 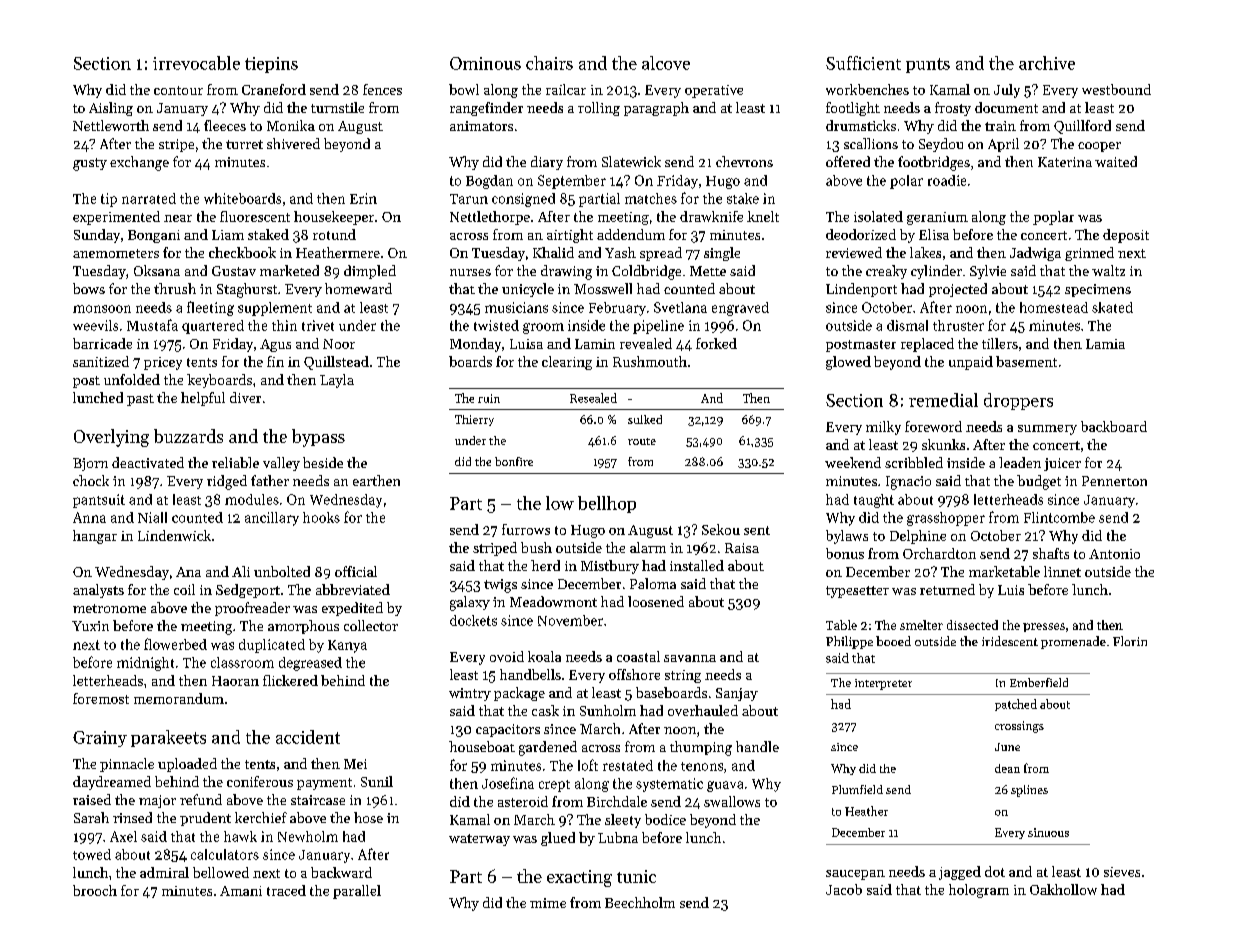 I want to click on Resealed, so click(x=593, y=398).
